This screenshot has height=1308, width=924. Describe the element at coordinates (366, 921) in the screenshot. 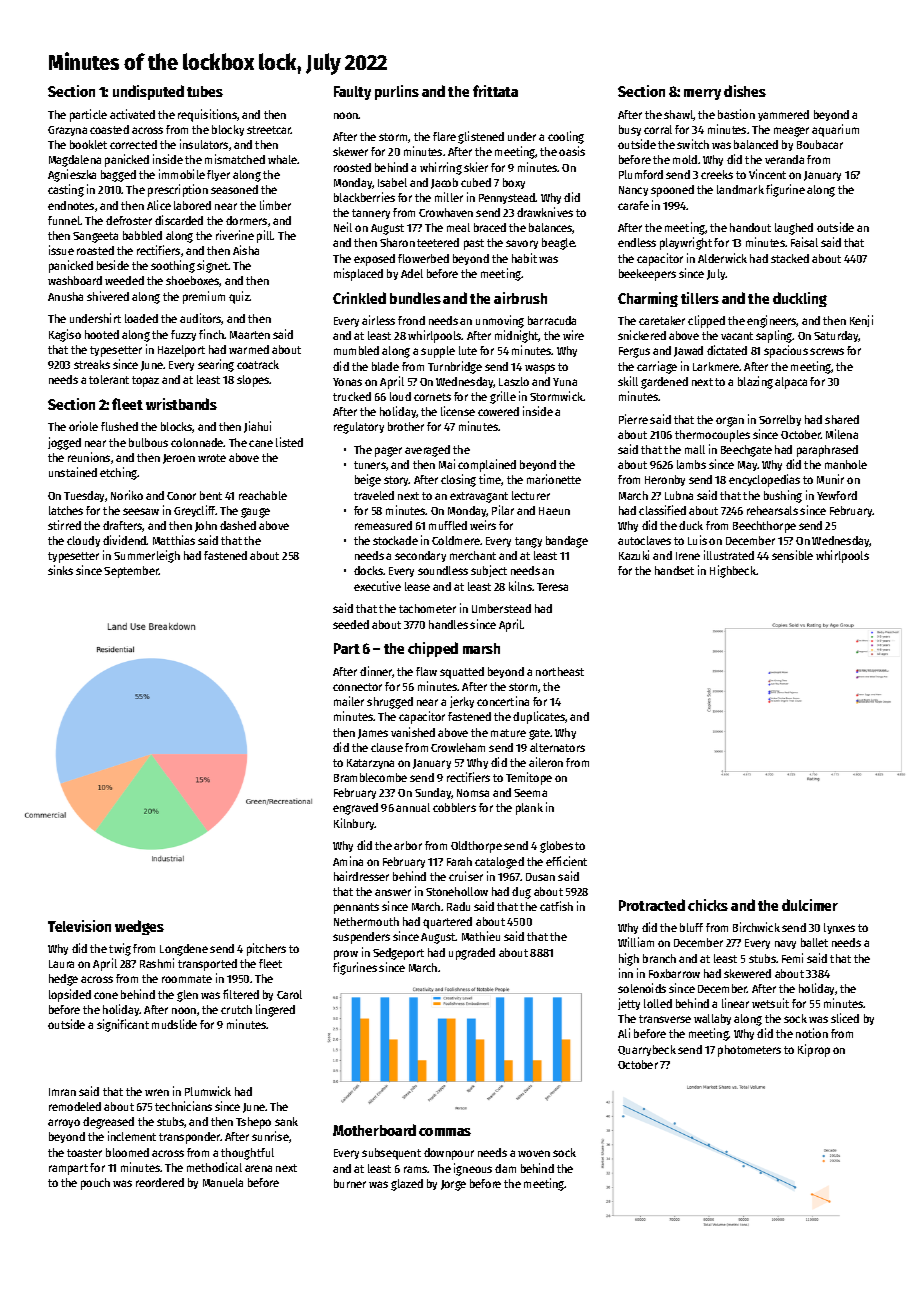

I see `Nethermouth` at that location.
